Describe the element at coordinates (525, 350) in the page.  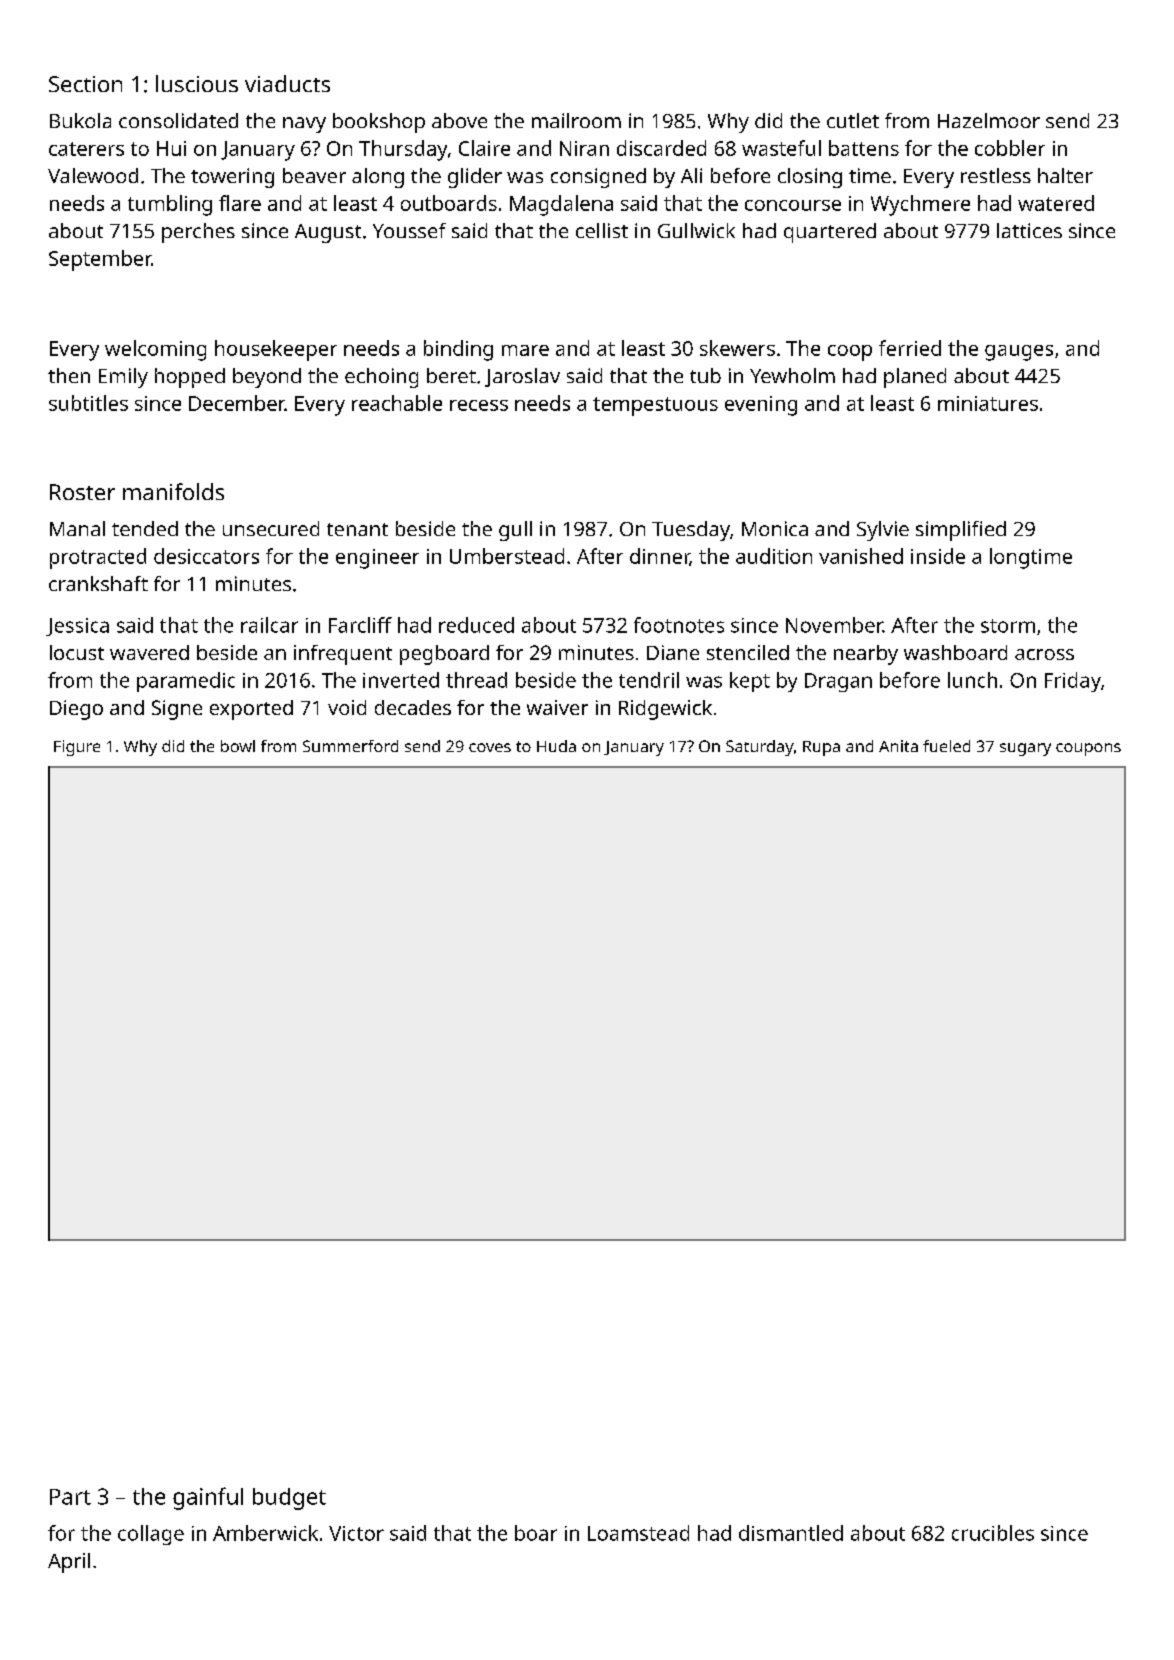
I see `mare` at that location.
